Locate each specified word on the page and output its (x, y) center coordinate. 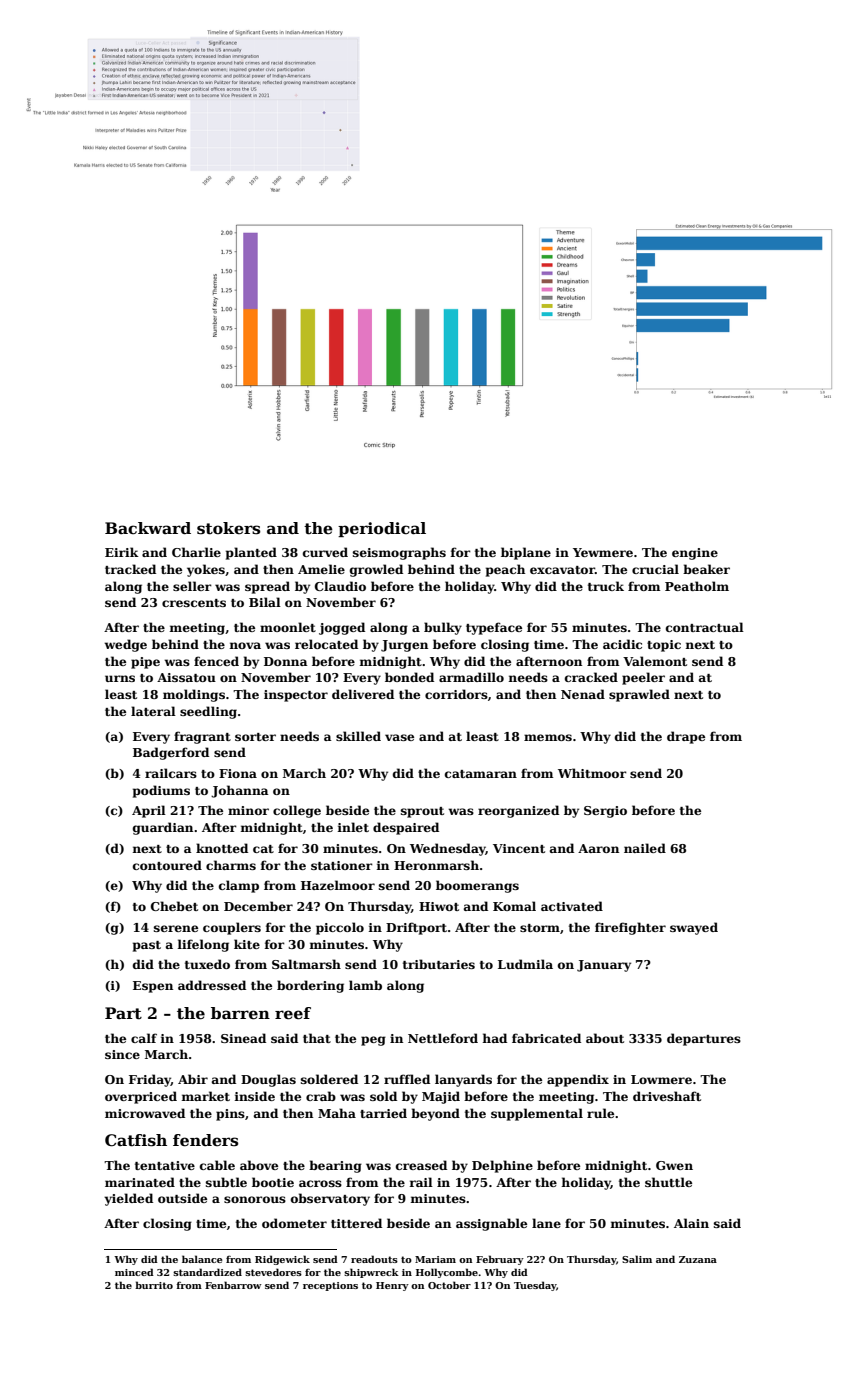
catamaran (481, 774)
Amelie (321, 569)
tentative (165, 1165)
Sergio (605, 812)
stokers (228, 528)
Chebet (174, 906)
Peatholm (697, 586)
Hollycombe (447, 1273)
